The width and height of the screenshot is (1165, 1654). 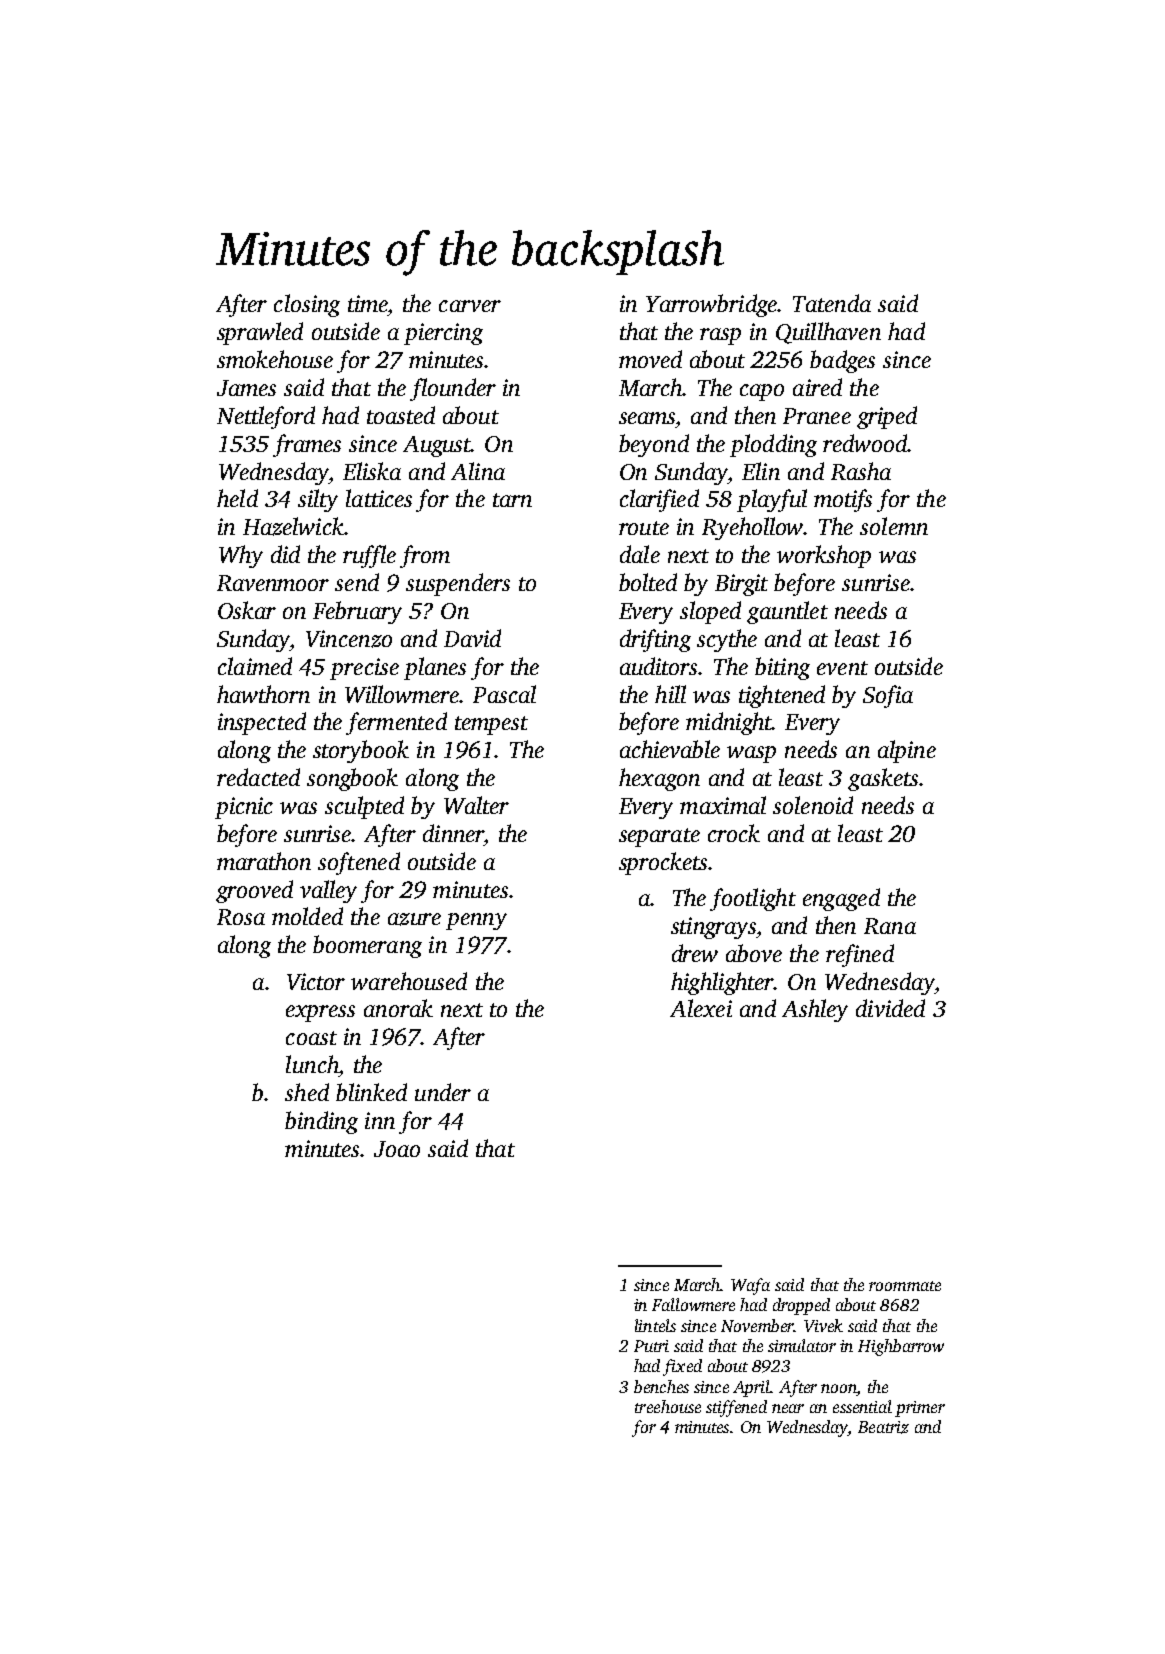 I want to click on Fallowmere, so click(x=693, y=1304).
